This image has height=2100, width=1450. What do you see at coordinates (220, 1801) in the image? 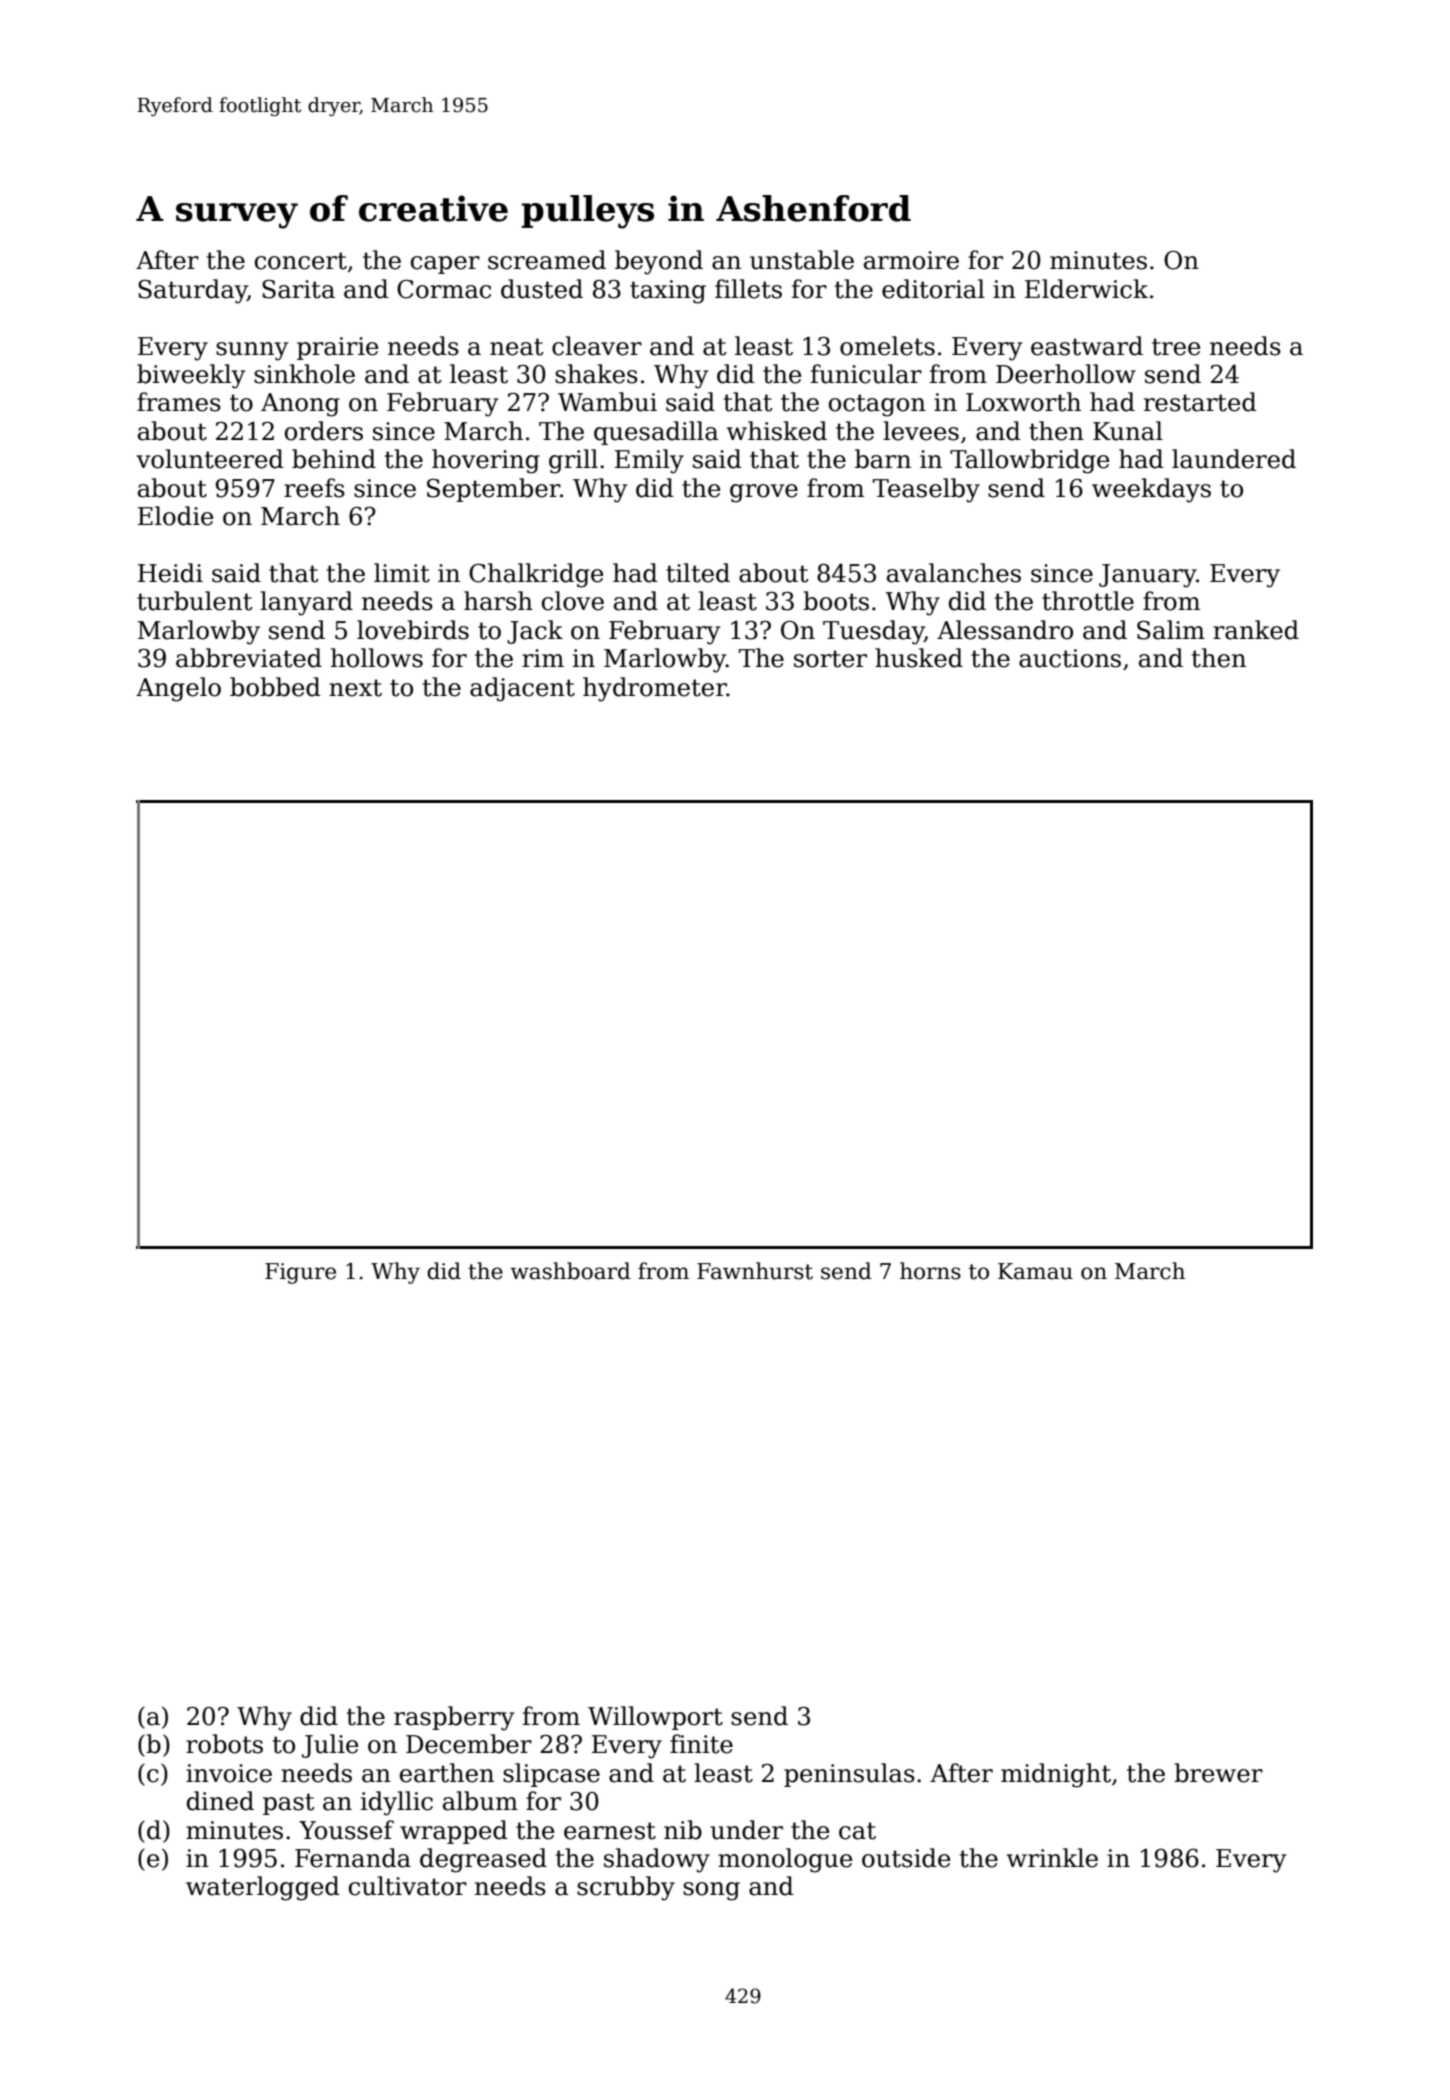
I see `dined` at bounding box center [220, 1801].
